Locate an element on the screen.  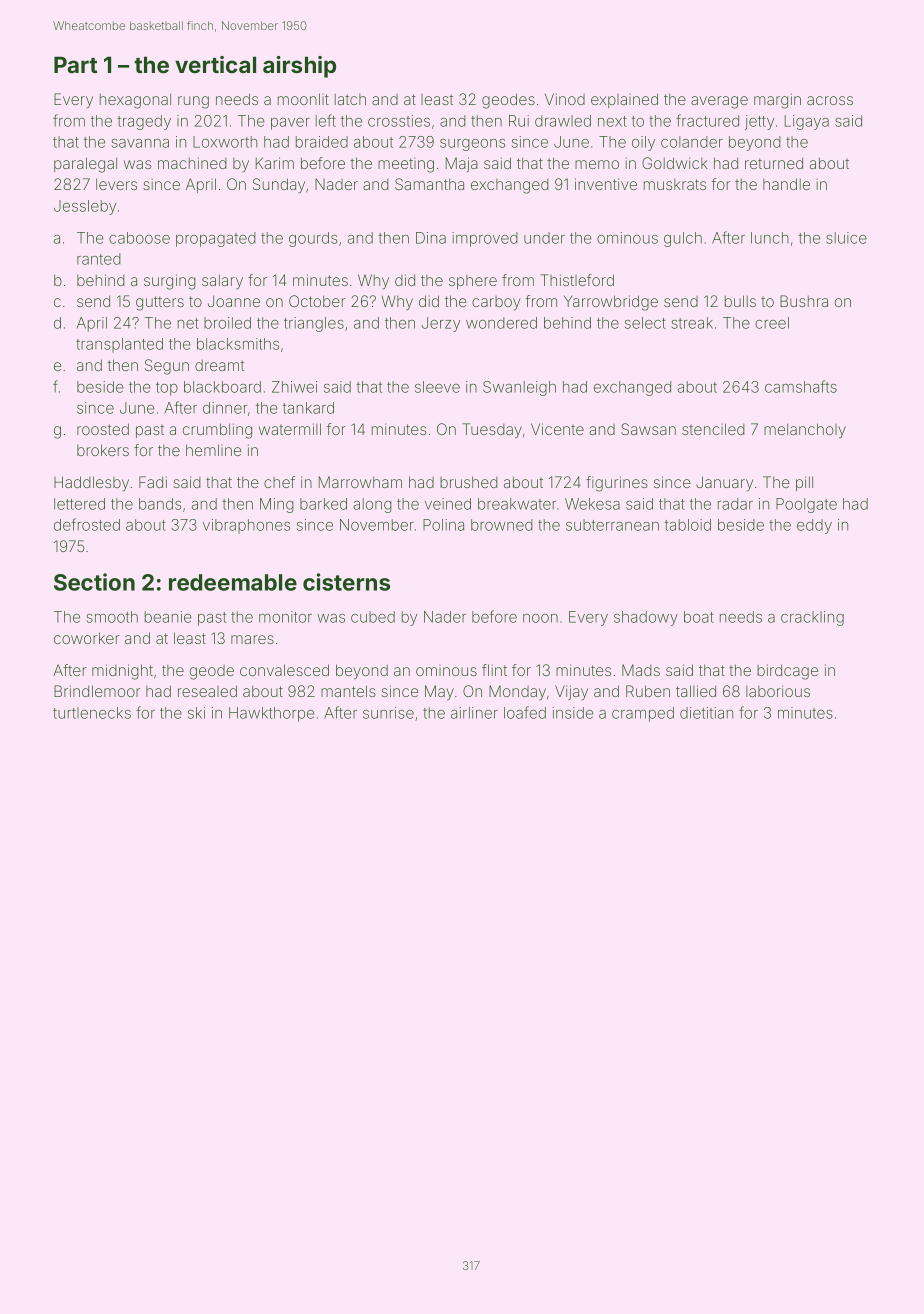
Jessleby is located at coordinates (85, 207).
